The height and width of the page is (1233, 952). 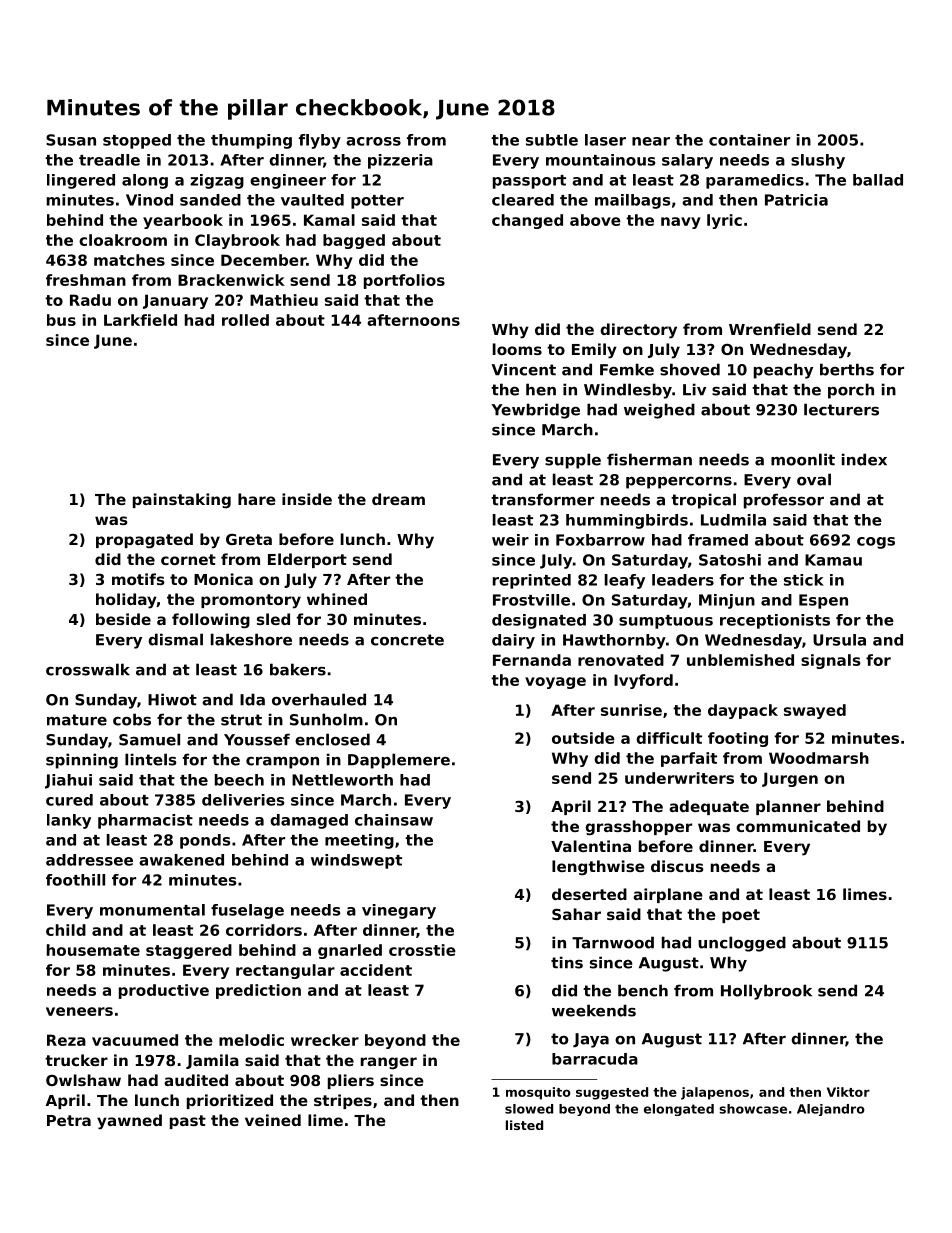 What do you see at coordinates (583, 738) in the page?
I see `outside` at bounding box center [583, 738].
